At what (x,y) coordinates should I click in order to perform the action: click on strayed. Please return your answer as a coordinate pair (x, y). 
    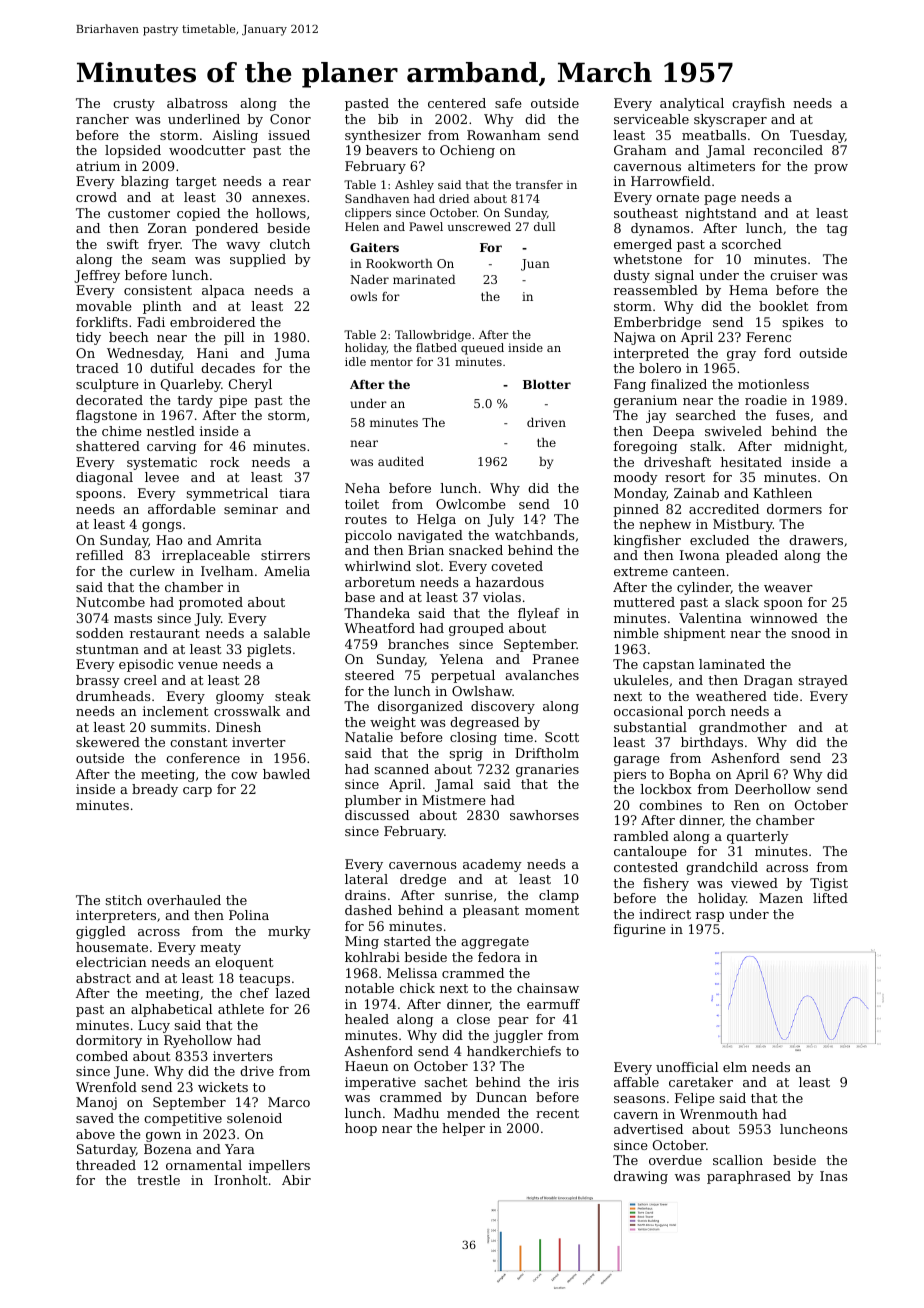
    Looking at the image, I should click on (823, 681).
